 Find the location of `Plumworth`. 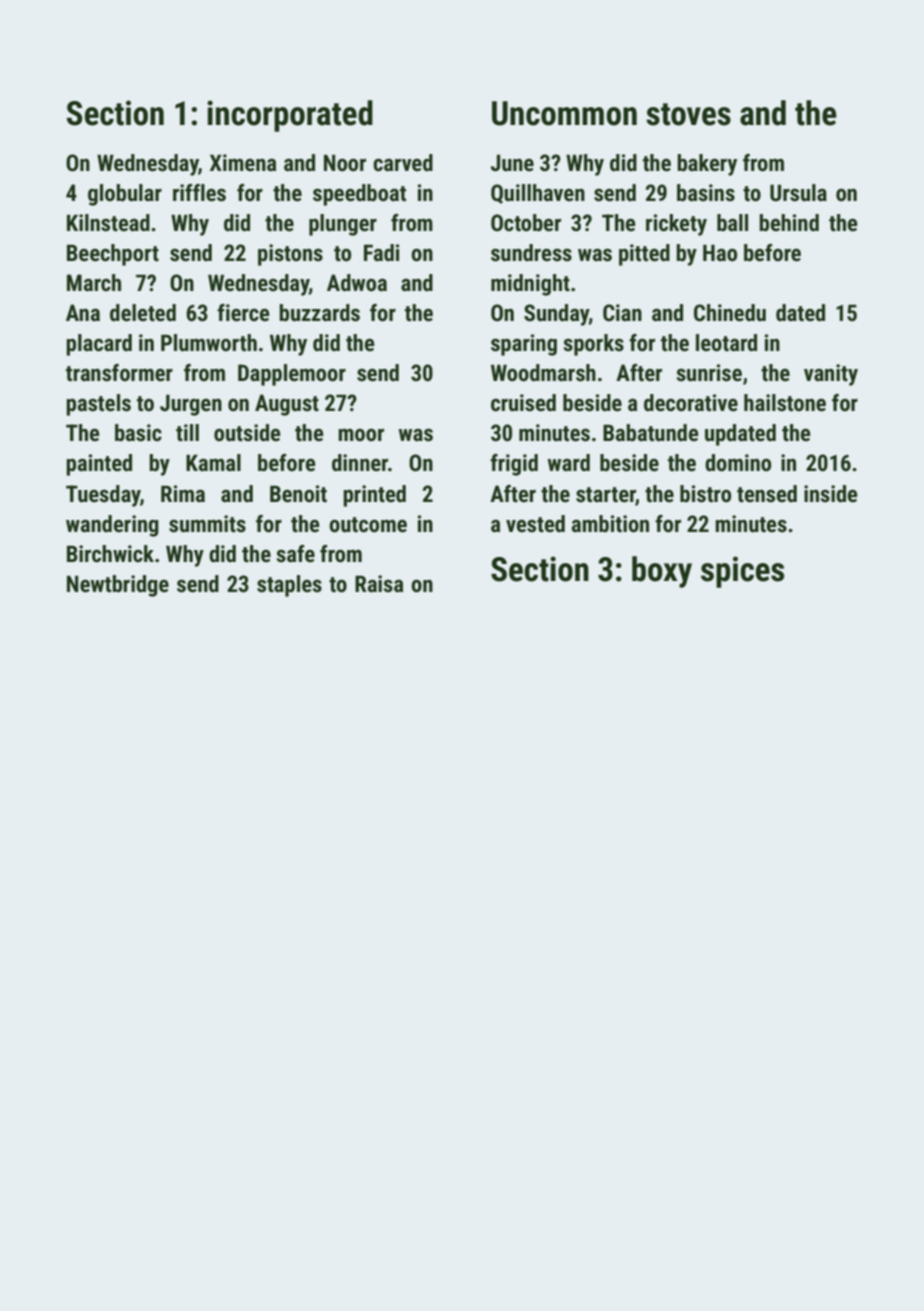

Plumworth is located at coordinates (209, 343).
